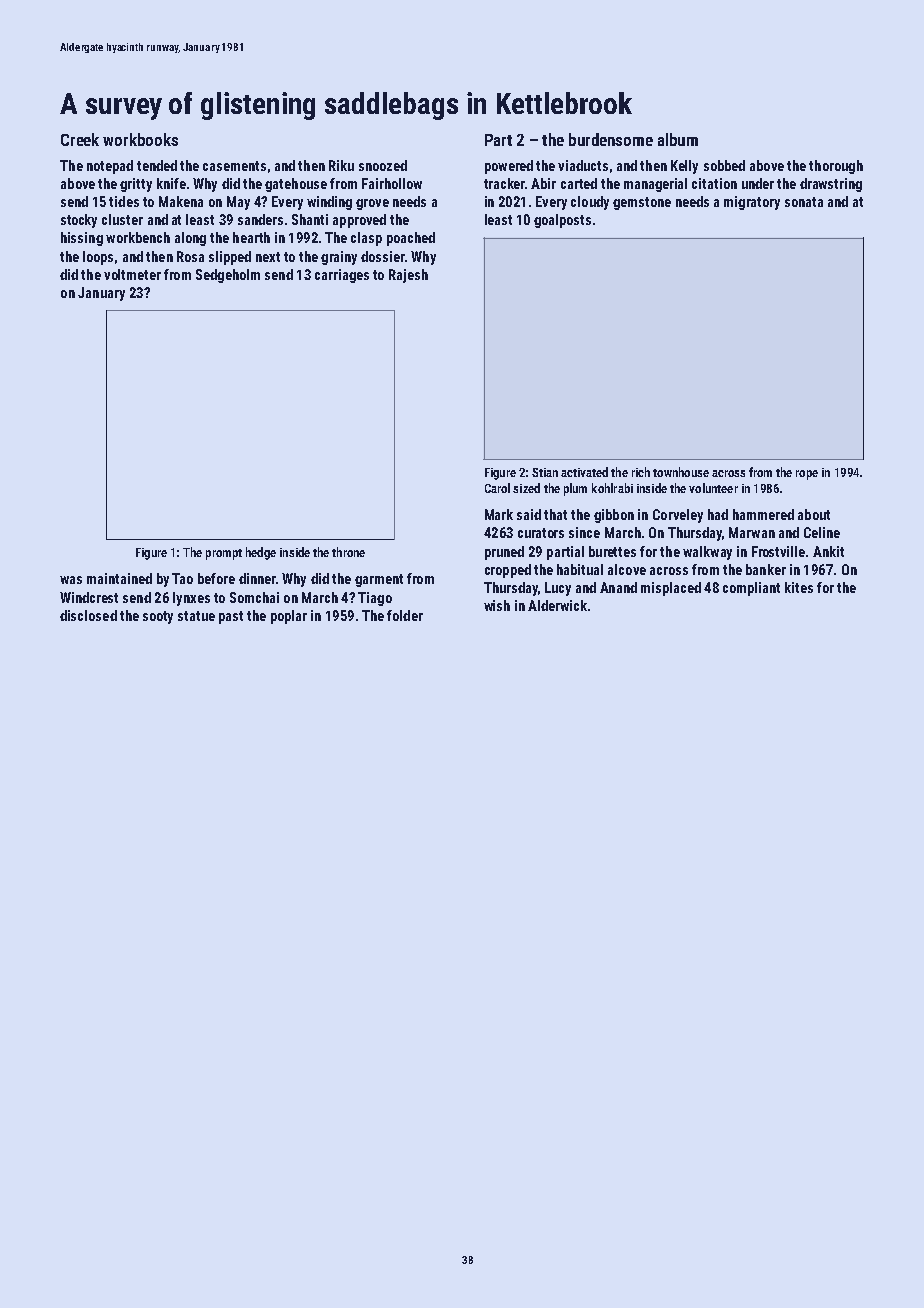  Describe the element at coordinates (132, 274) in the screenshot. I see `voltmeter` at that location.
